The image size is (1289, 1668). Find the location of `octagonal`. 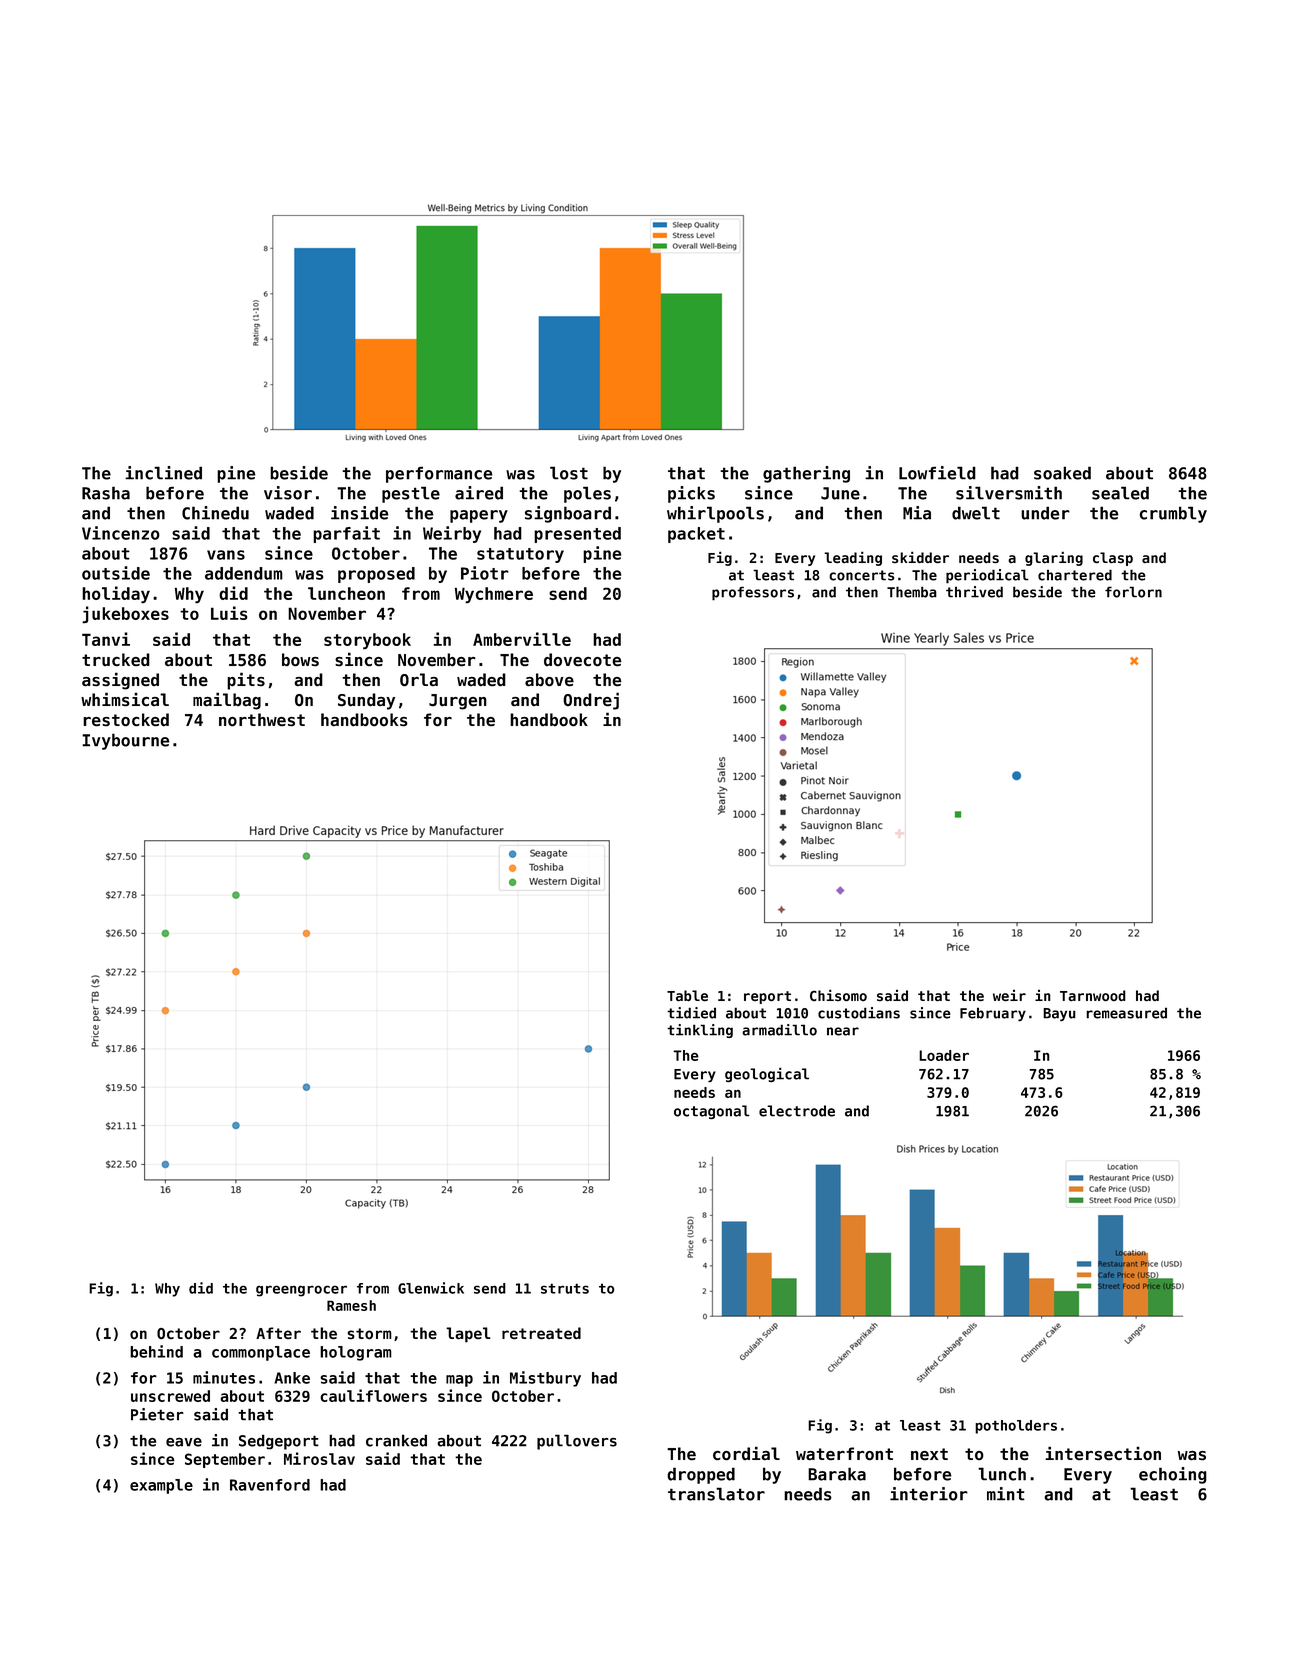

octagonal is located at coordinates (712, 1112).
